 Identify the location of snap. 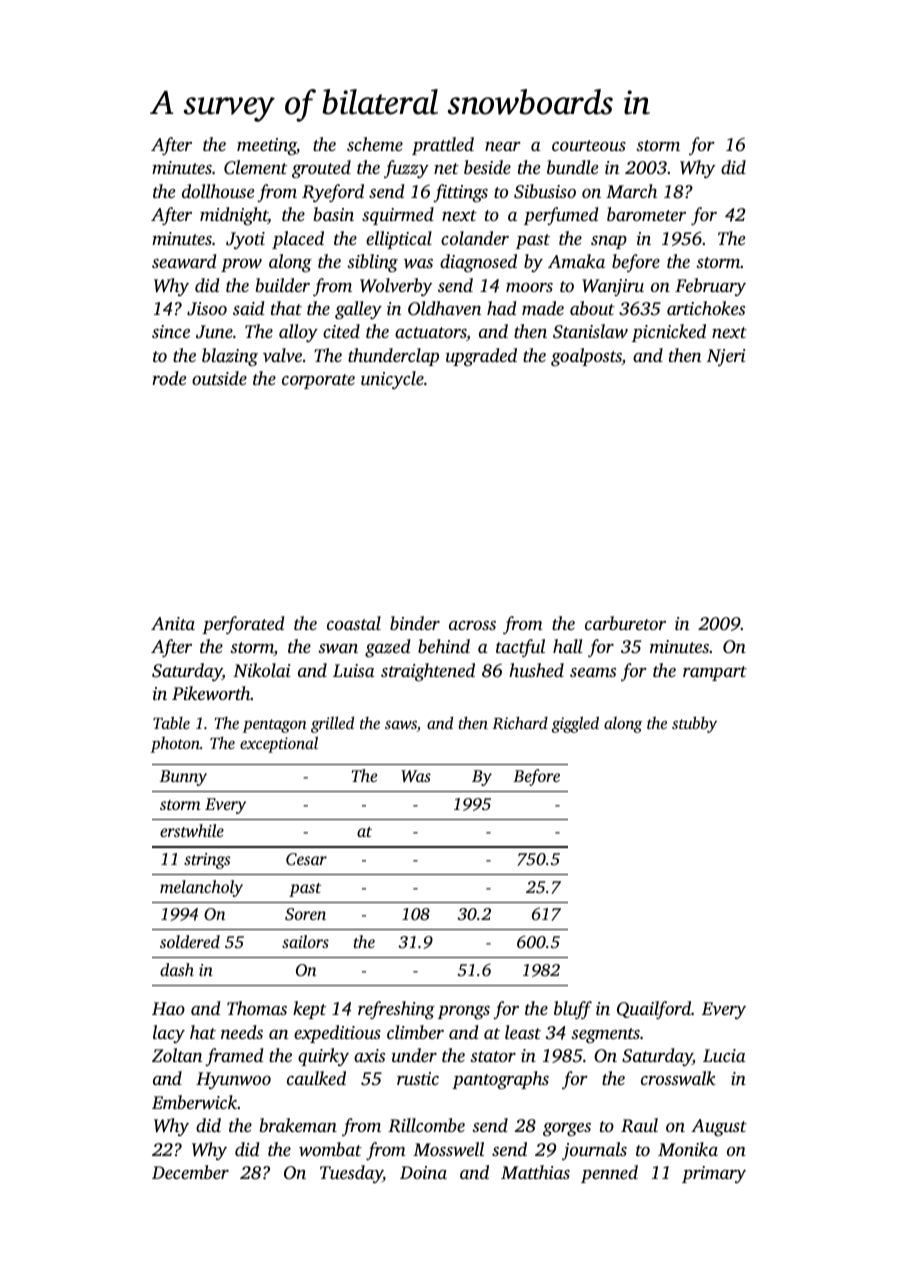
(609, 242).
